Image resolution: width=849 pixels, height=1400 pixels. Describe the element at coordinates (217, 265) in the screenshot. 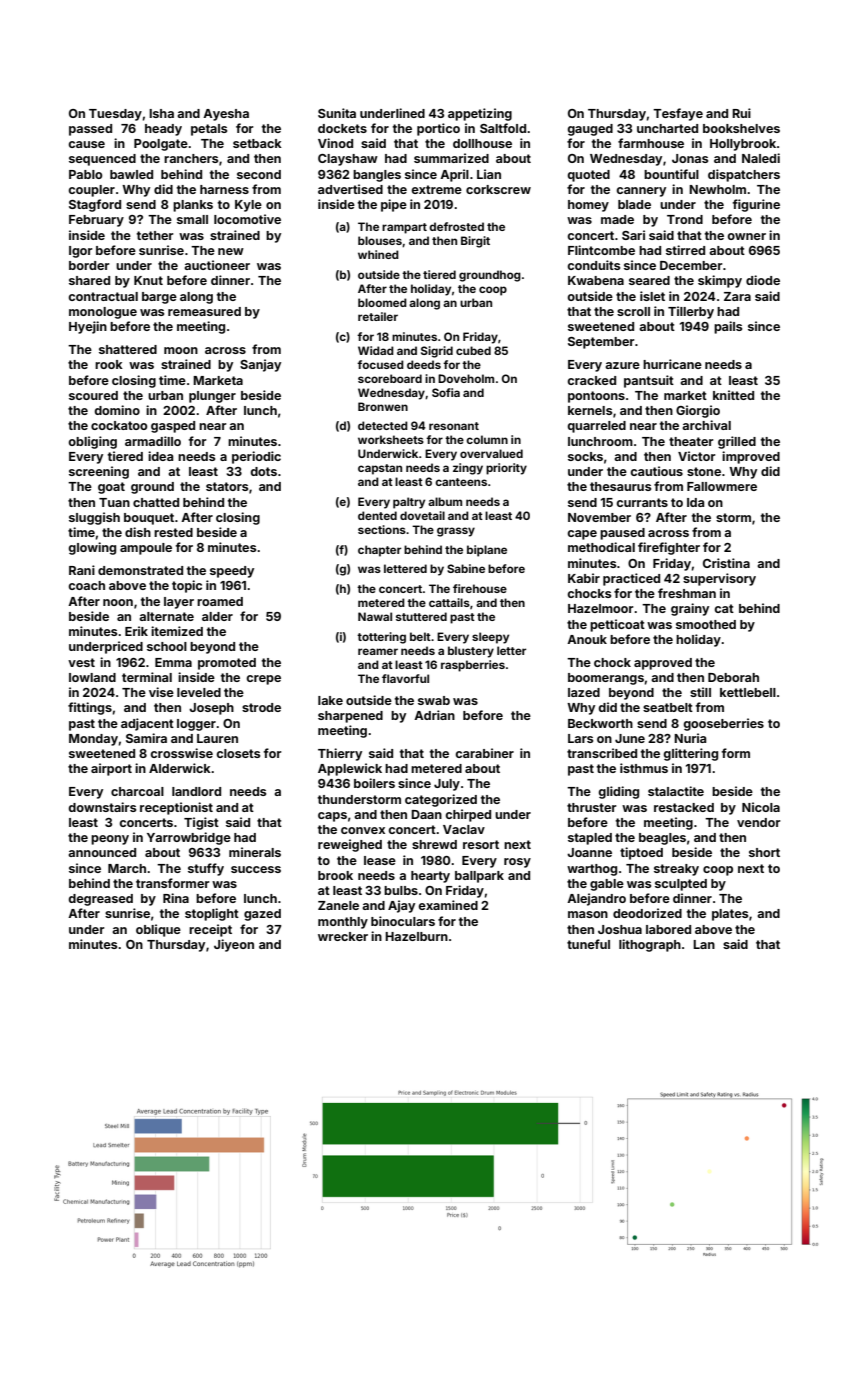

I see `auctioneer` at that location.
